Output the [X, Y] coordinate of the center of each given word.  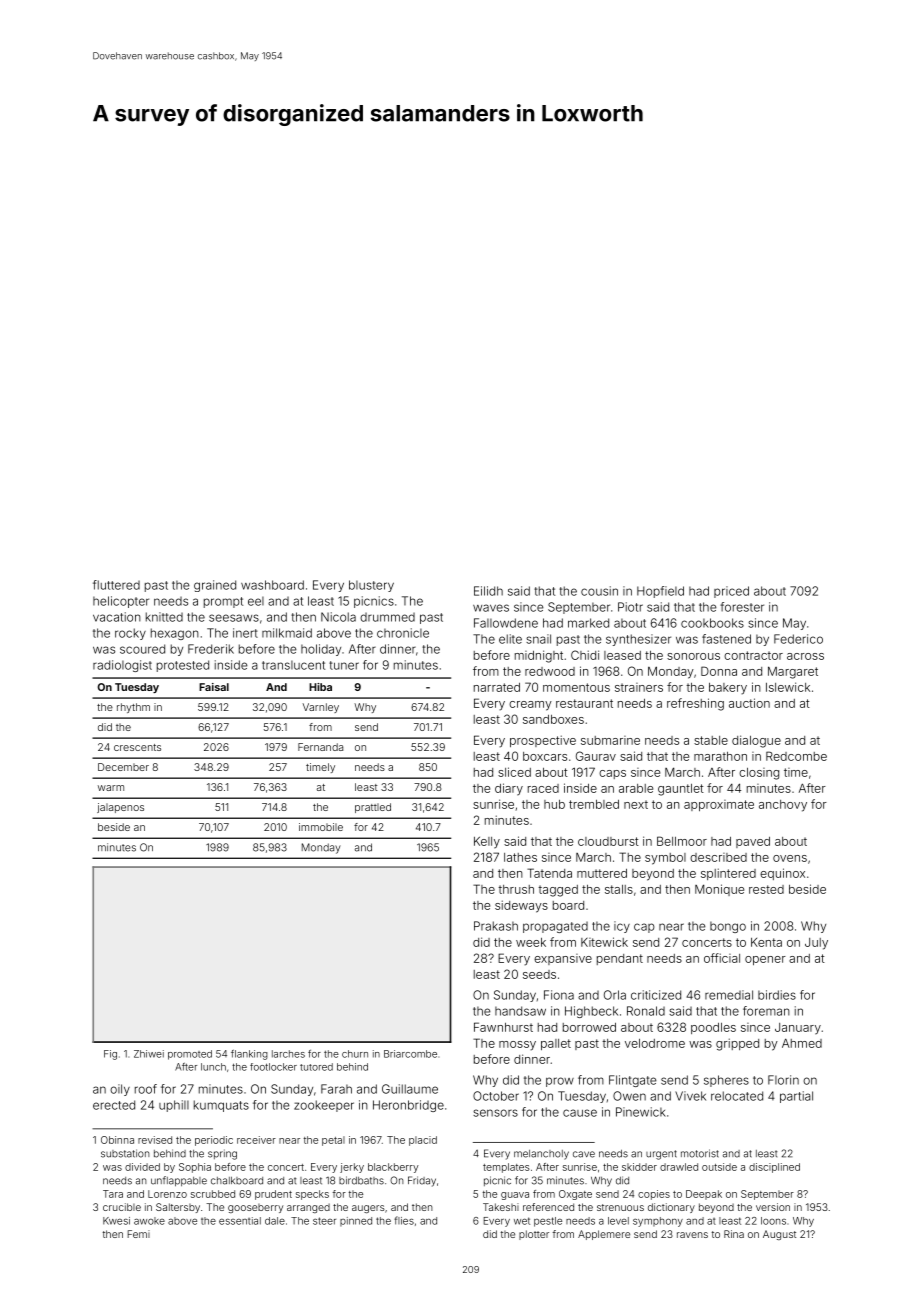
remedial [729, 995]
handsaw [520, 1011]
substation [125, 1153]
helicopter [121, 602]
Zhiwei [149, 1054]
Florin [783, 1080]
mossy [517, 1046]
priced [731, 592]
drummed [387, 617]
